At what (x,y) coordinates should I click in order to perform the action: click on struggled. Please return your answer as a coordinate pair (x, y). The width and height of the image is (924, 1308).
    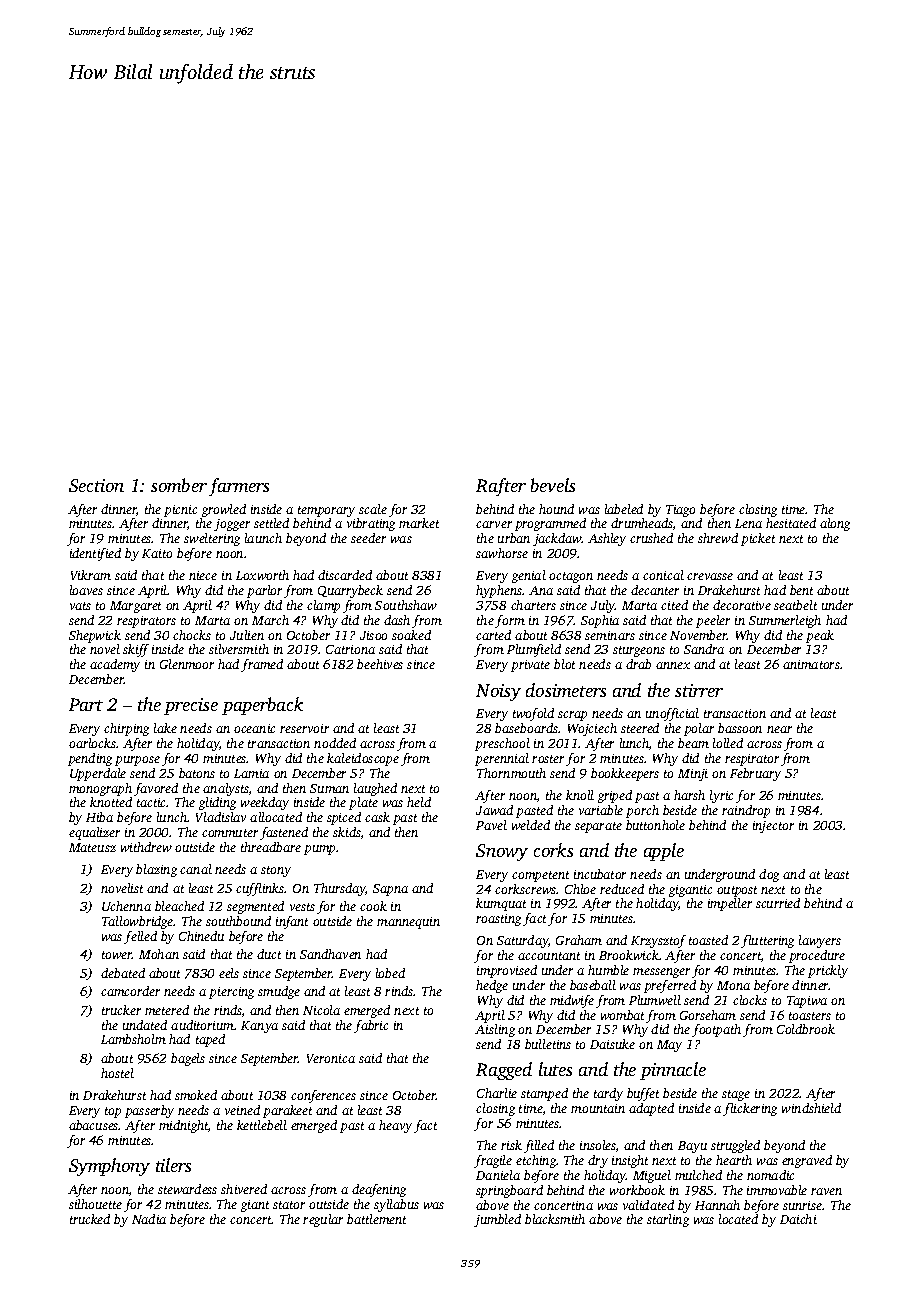
    Looking at the image, I should click on (735, 1146).
